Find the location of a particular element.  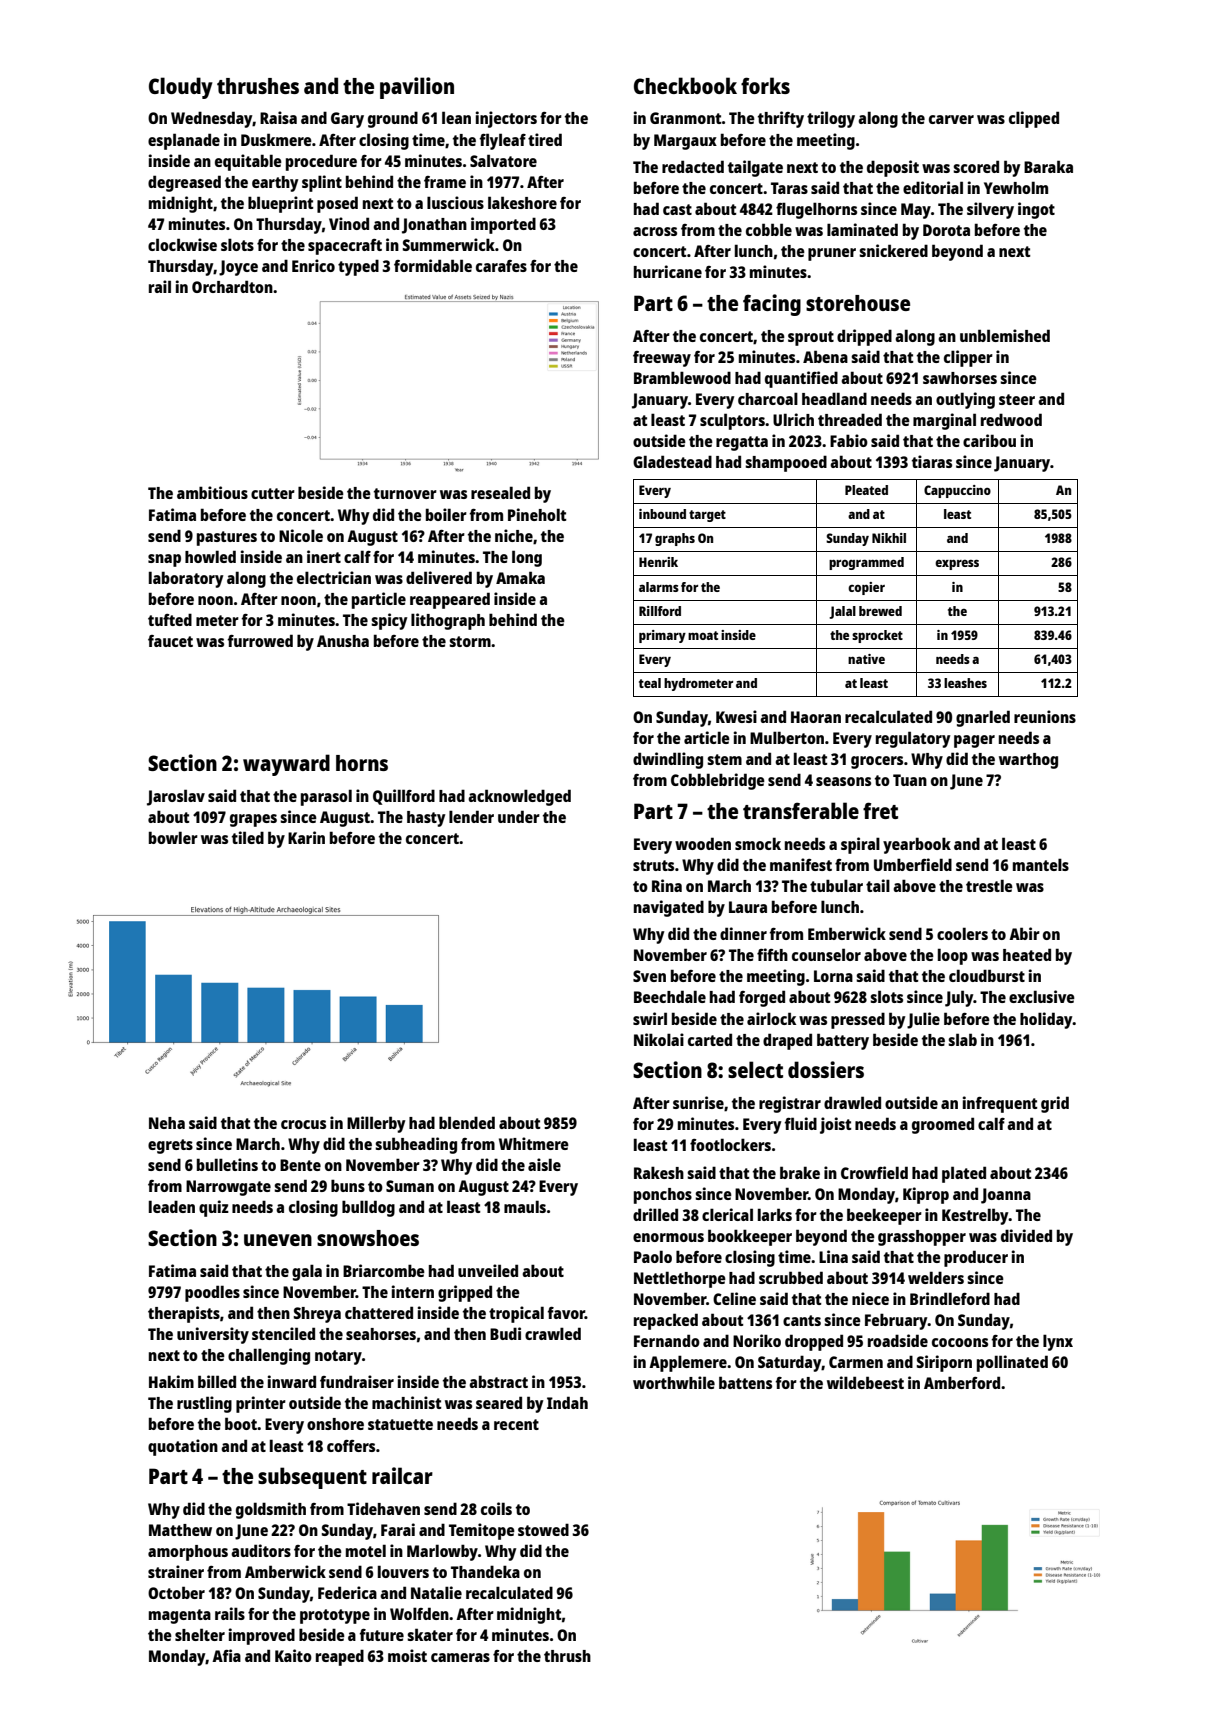

cameras is located at coordinates (460, 1657).
